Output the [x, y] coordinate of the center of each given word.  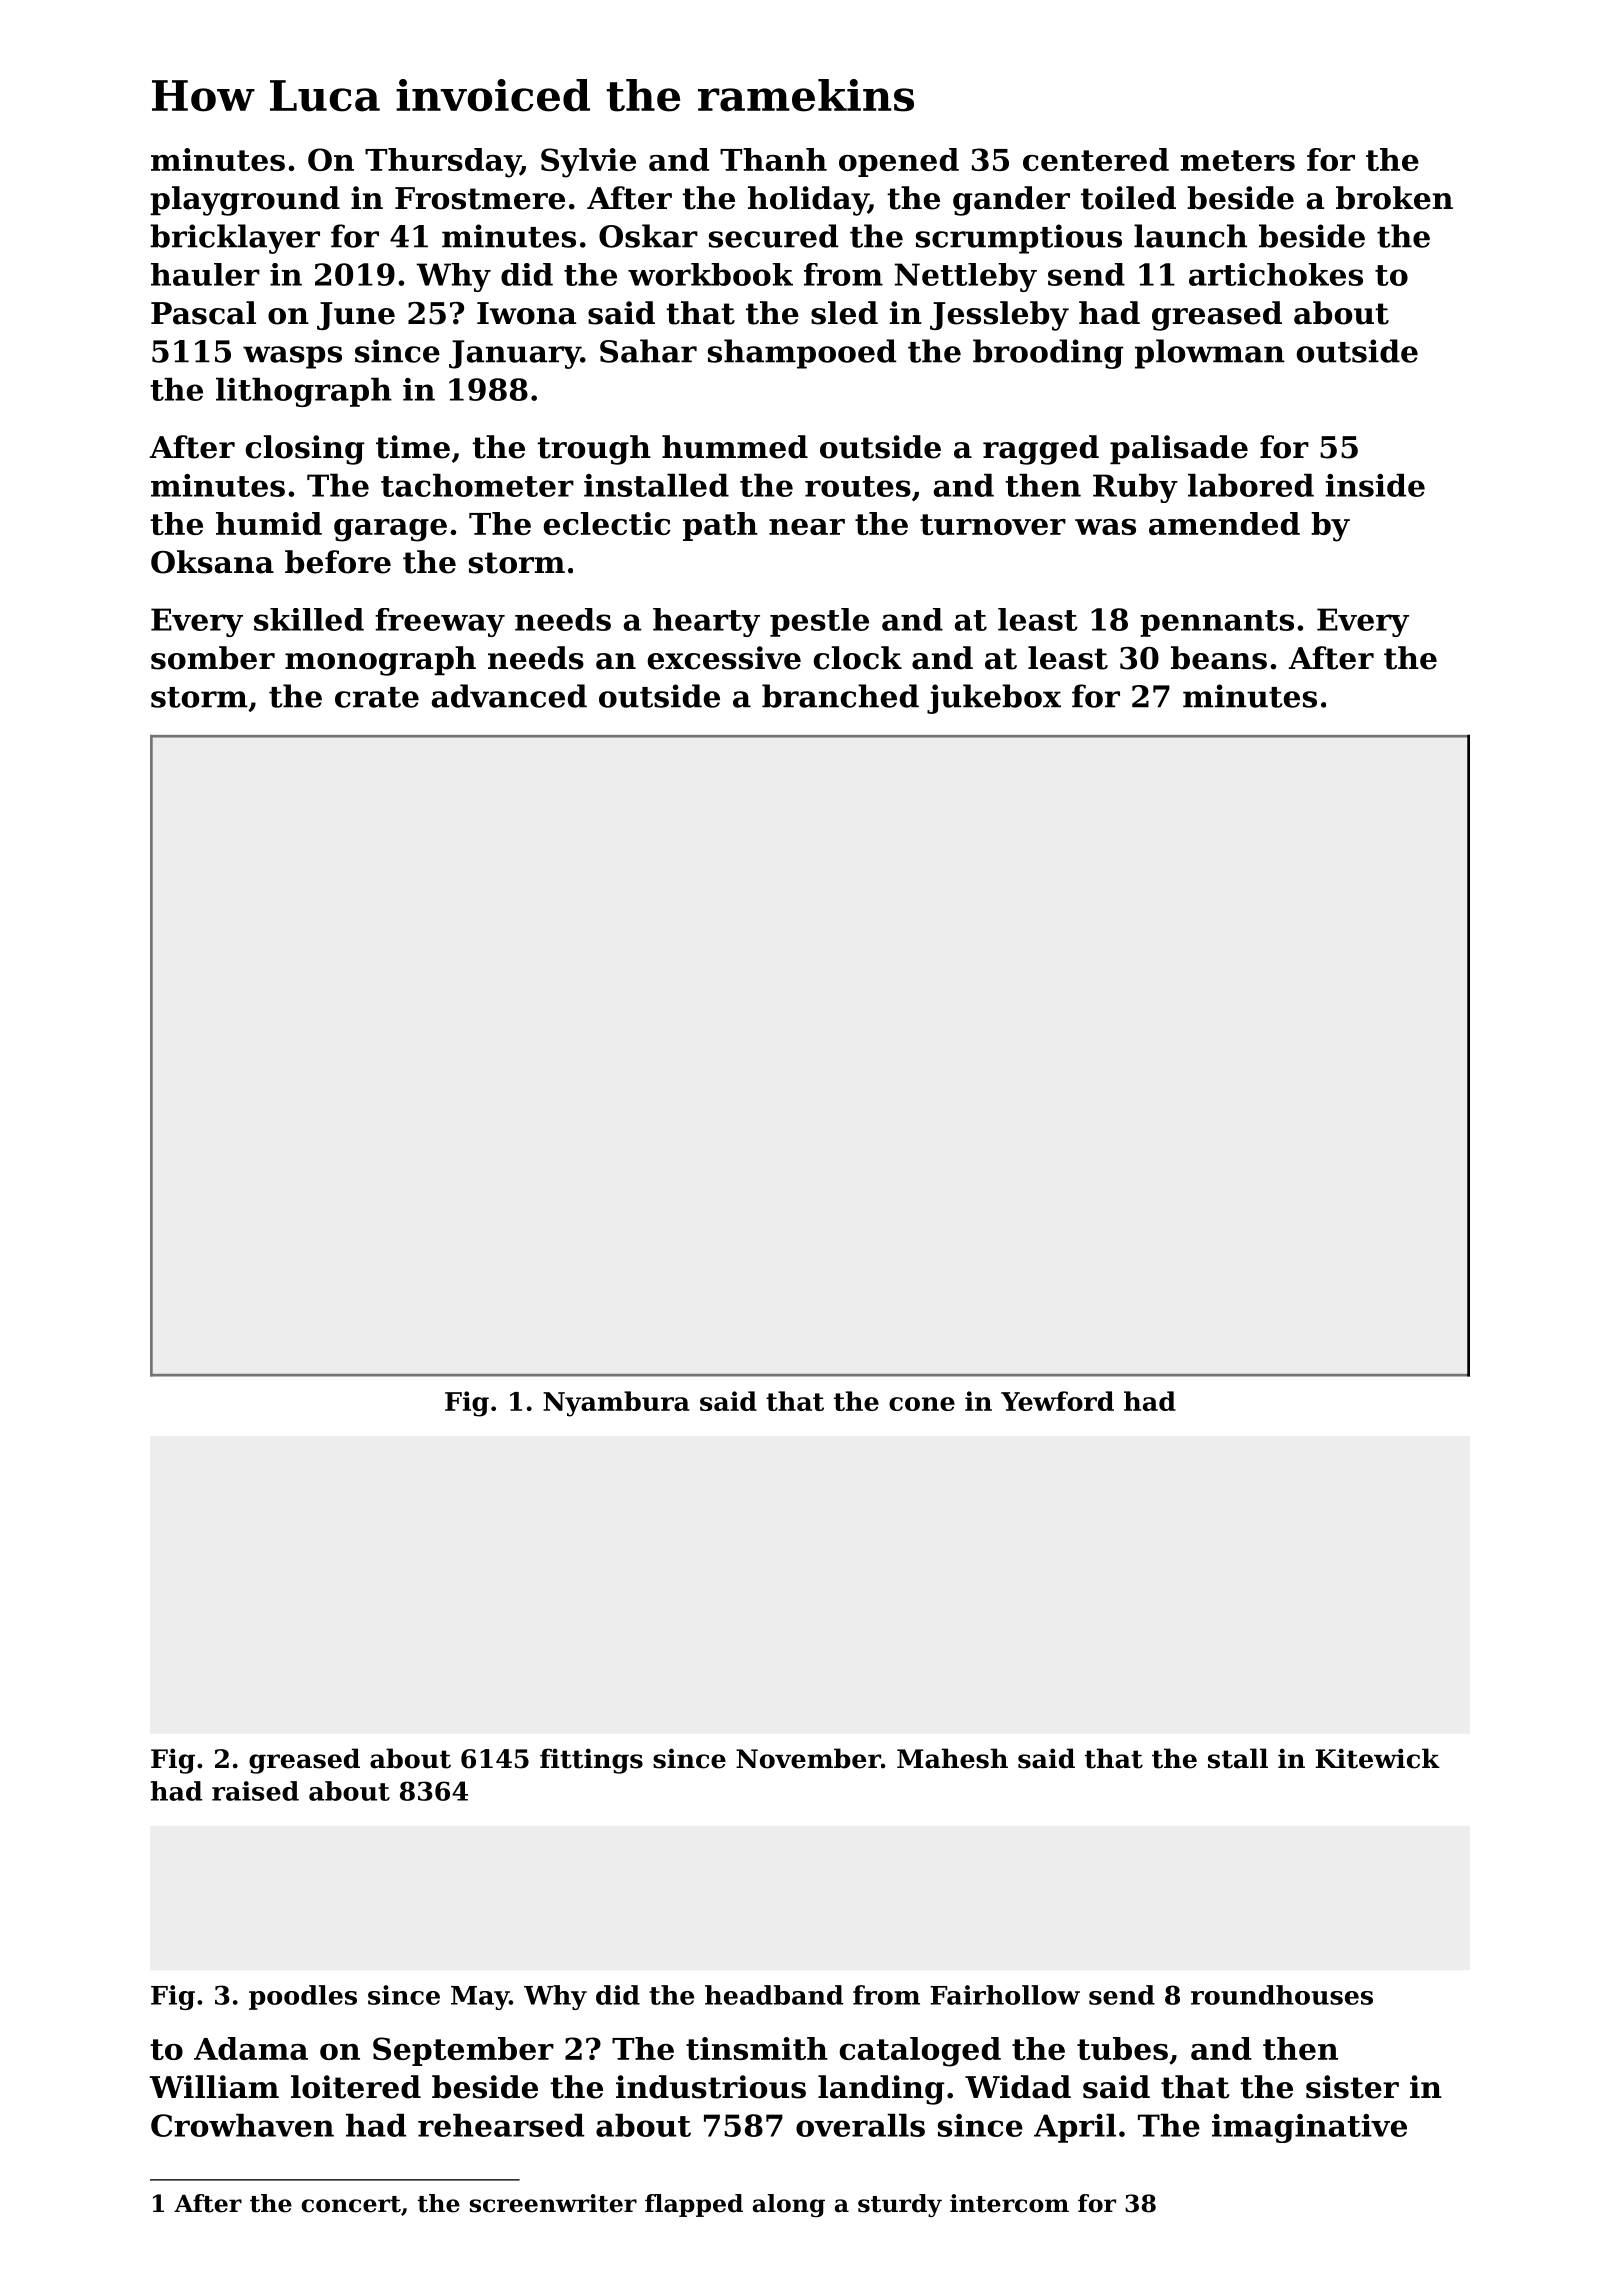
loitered [356, 2087]
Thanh [773, 159]
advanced [509, 696]
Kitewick [1377, 1758]
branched [840, 696]
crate [377, 697]
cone [922, 1404]
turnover [993, 524]
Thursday [442, 163]
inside [1375, 485]
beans [1219, 658]
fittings [591, 1761]
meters [1238, 160]
